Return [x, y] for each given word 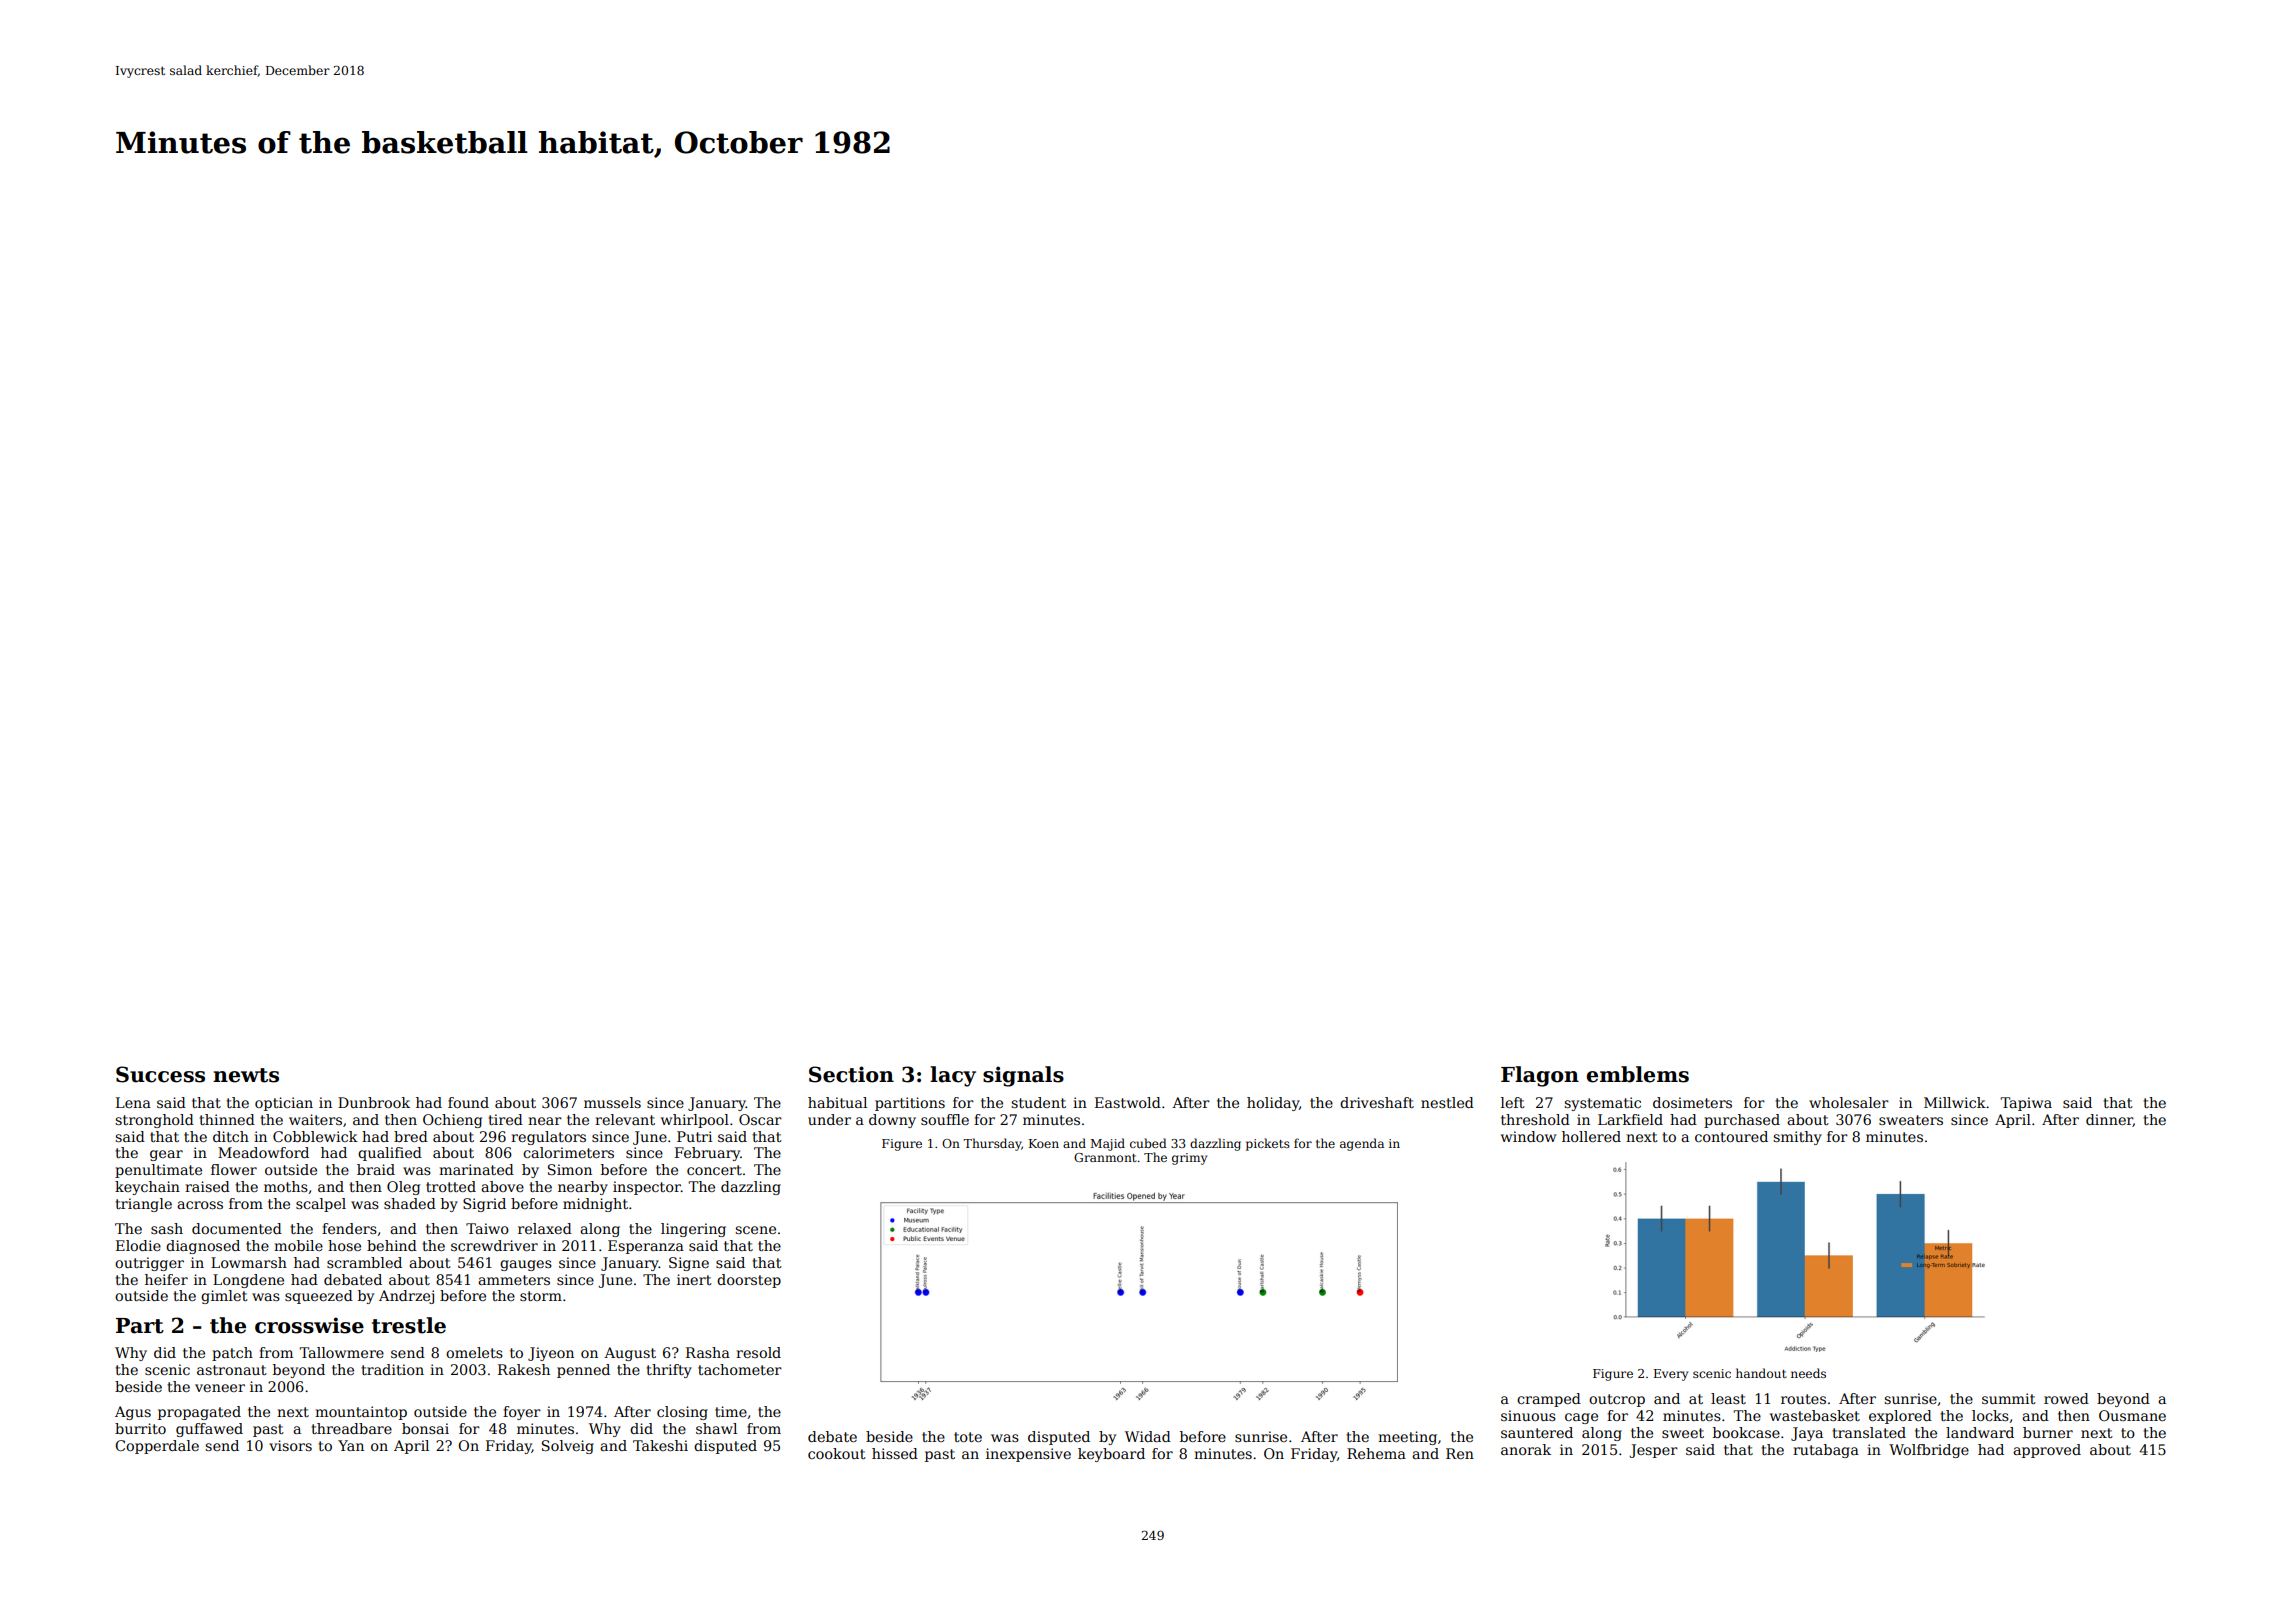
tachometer [740, 1369]
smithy [1797, 1138]
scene [755, 1230]
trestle [409, 1325]
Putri [694, 1136]
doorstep [749, 1281]
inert [694, 1279]
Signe [689, 1264]
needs [1808, 1373]
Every [1671, 1375]
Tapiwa [2026, 1104]
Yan [351, 1445]
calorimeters [568, 1152]
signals [1023, 1076]
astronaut [232, 1370]
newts [246, 1075]
